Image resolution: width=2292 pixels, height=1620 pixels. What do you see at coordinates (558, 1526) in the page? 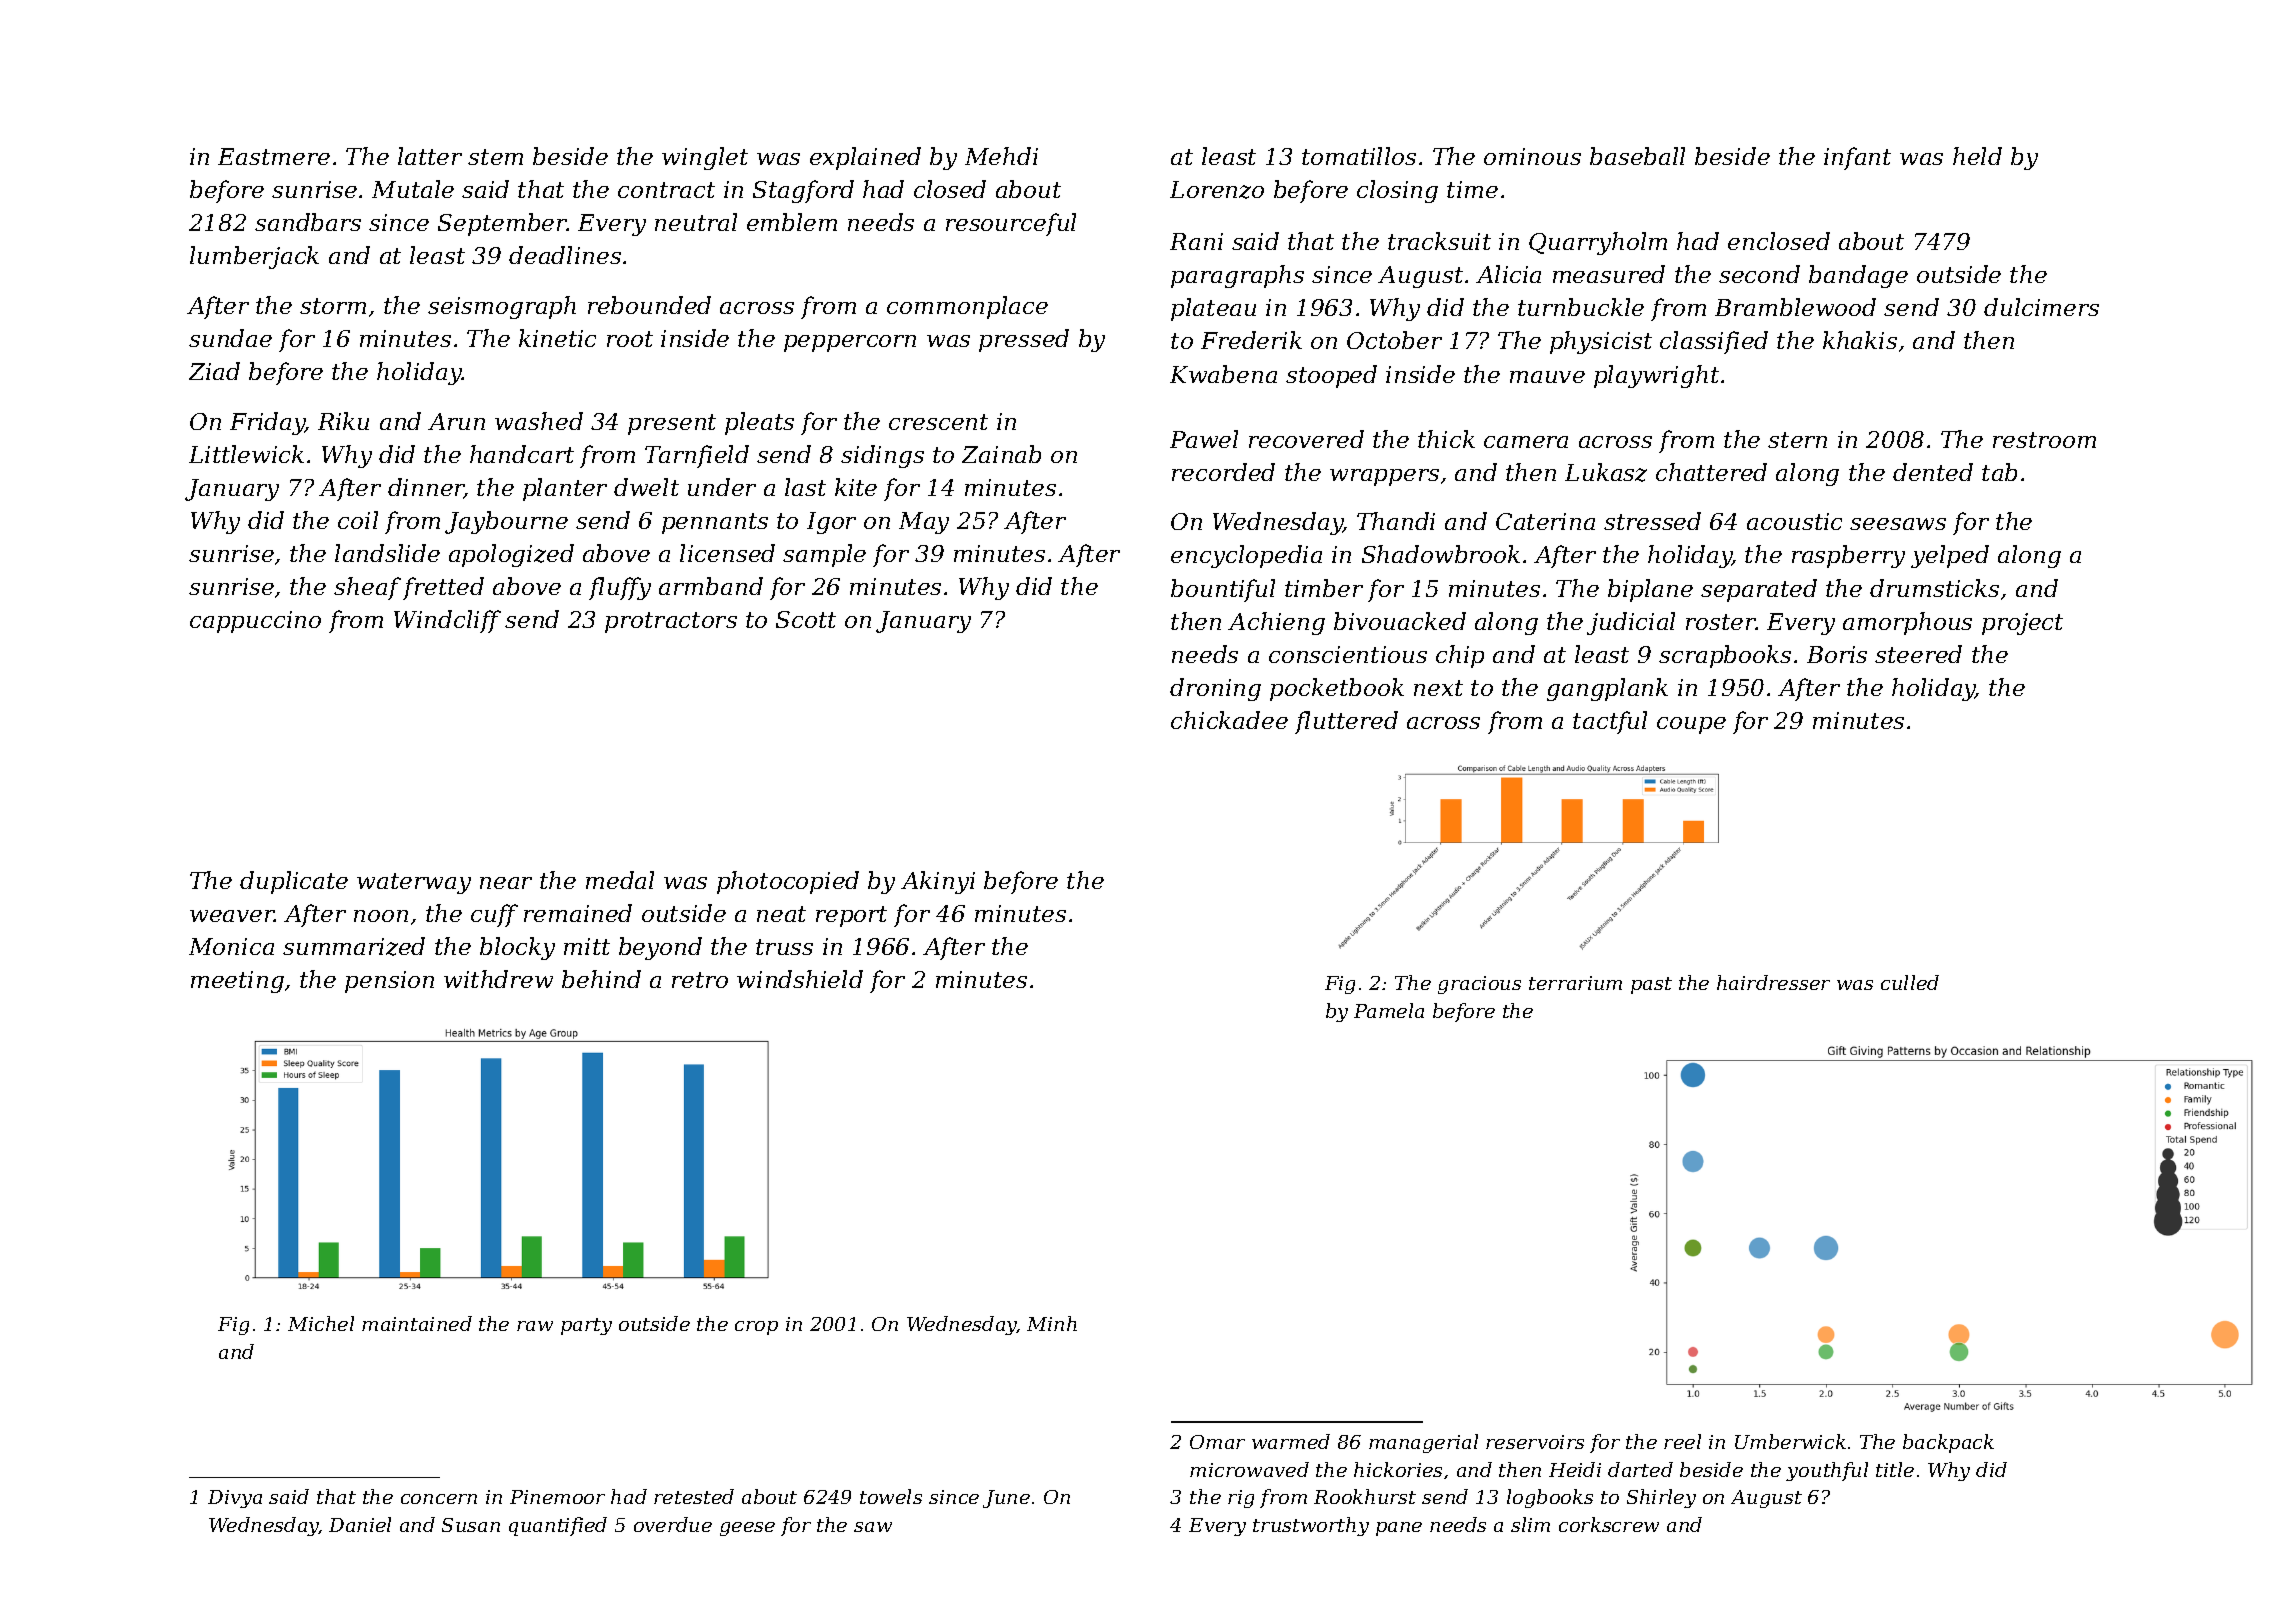
I see `quantified` at bounding box center [558, 1526].
